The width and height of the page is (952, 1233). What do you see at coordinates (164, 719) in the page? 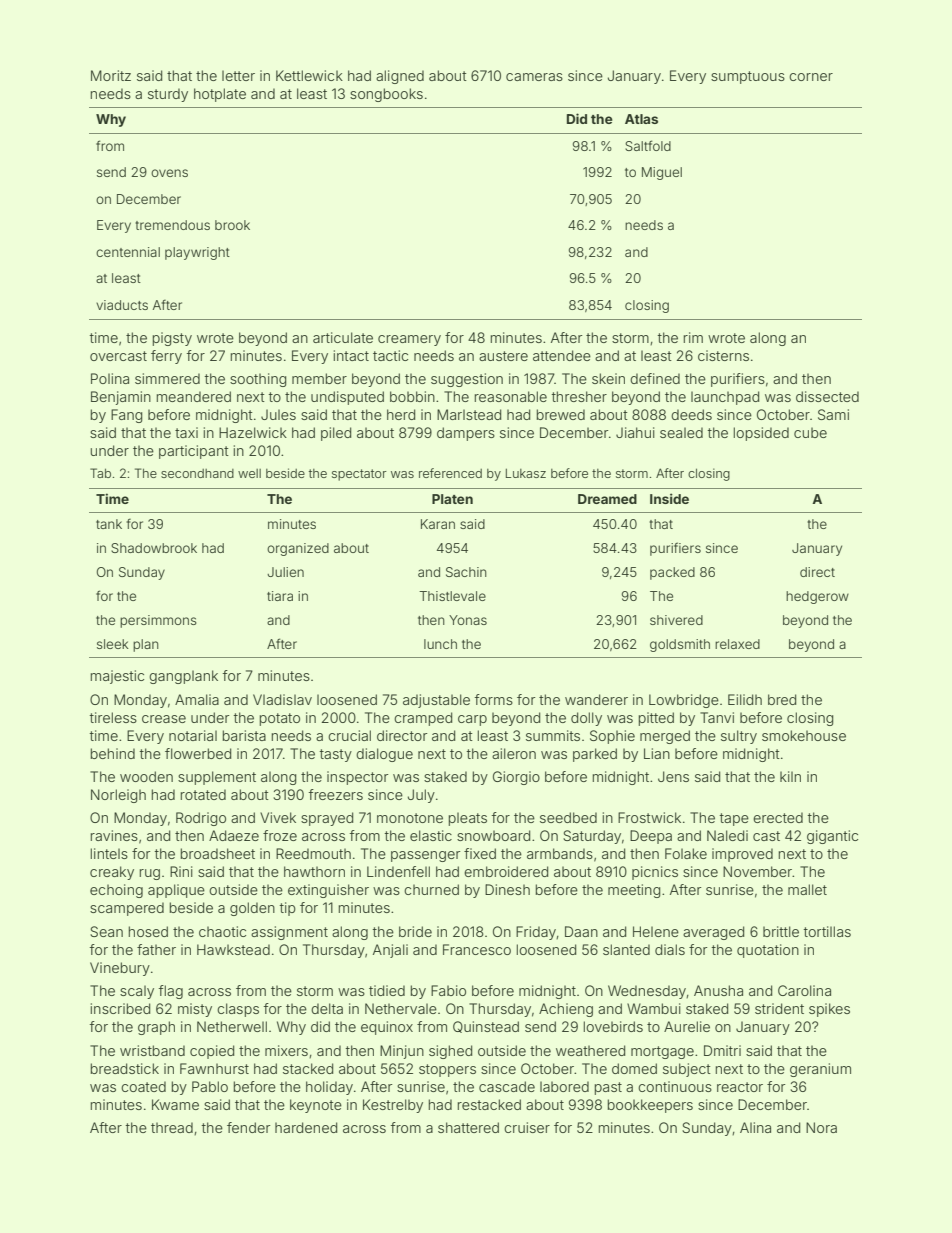
I see `crease` at bounding box center [164, 719].
